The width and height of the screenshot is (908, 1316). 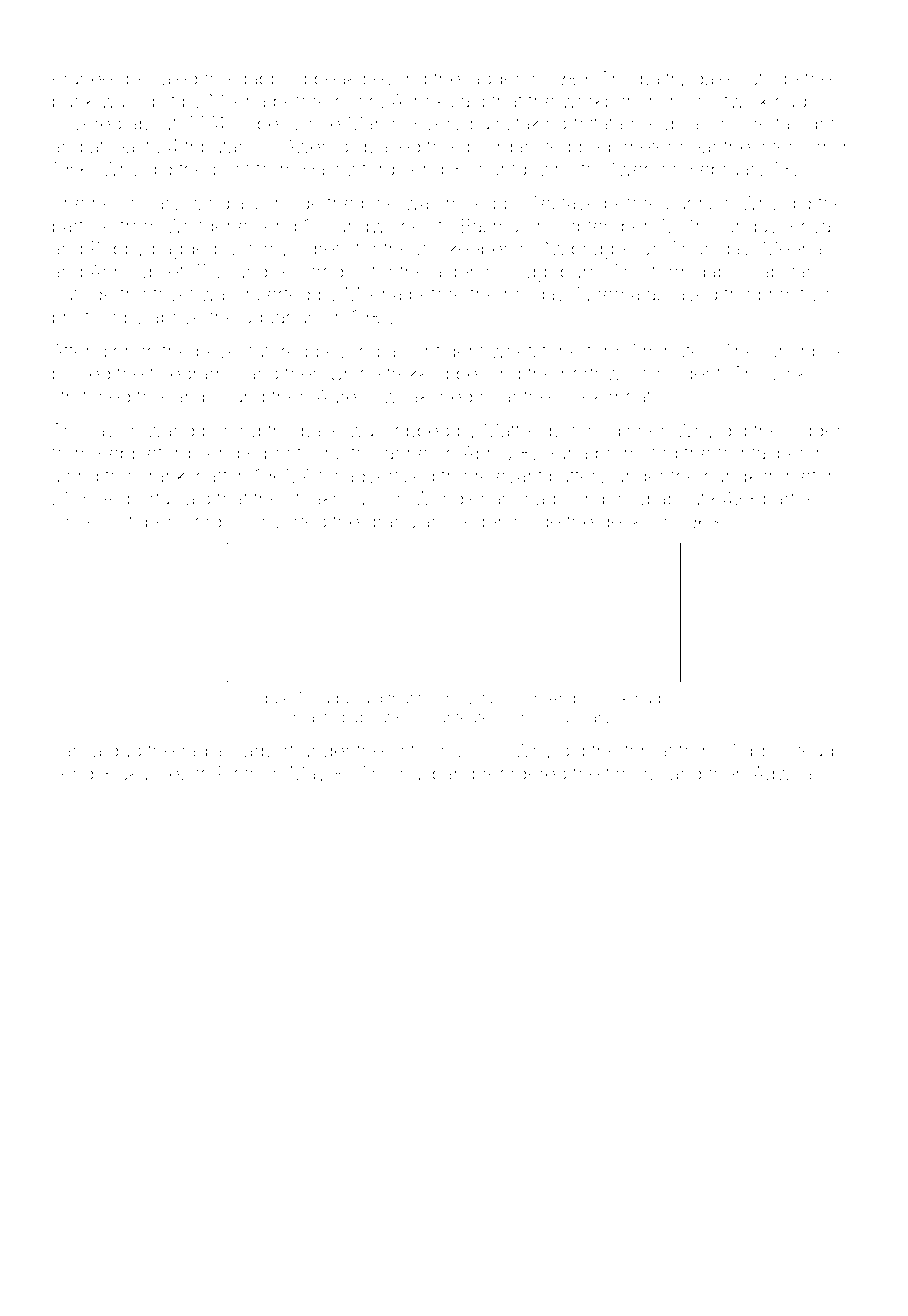 I want to click on Copplestead, so click(x=779, y=752).
